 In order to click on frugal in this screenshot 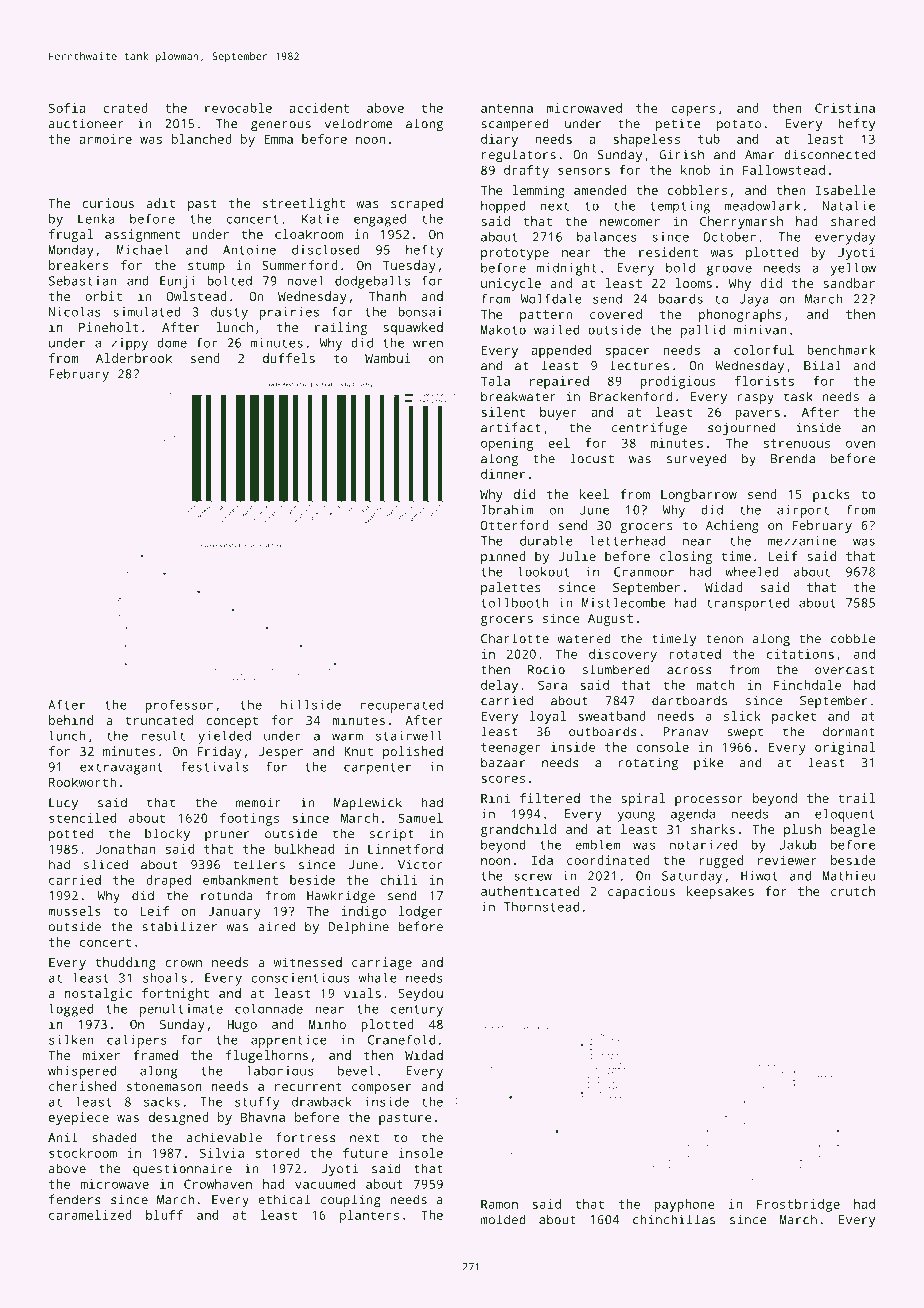, I will do `click(71, 235)`.
